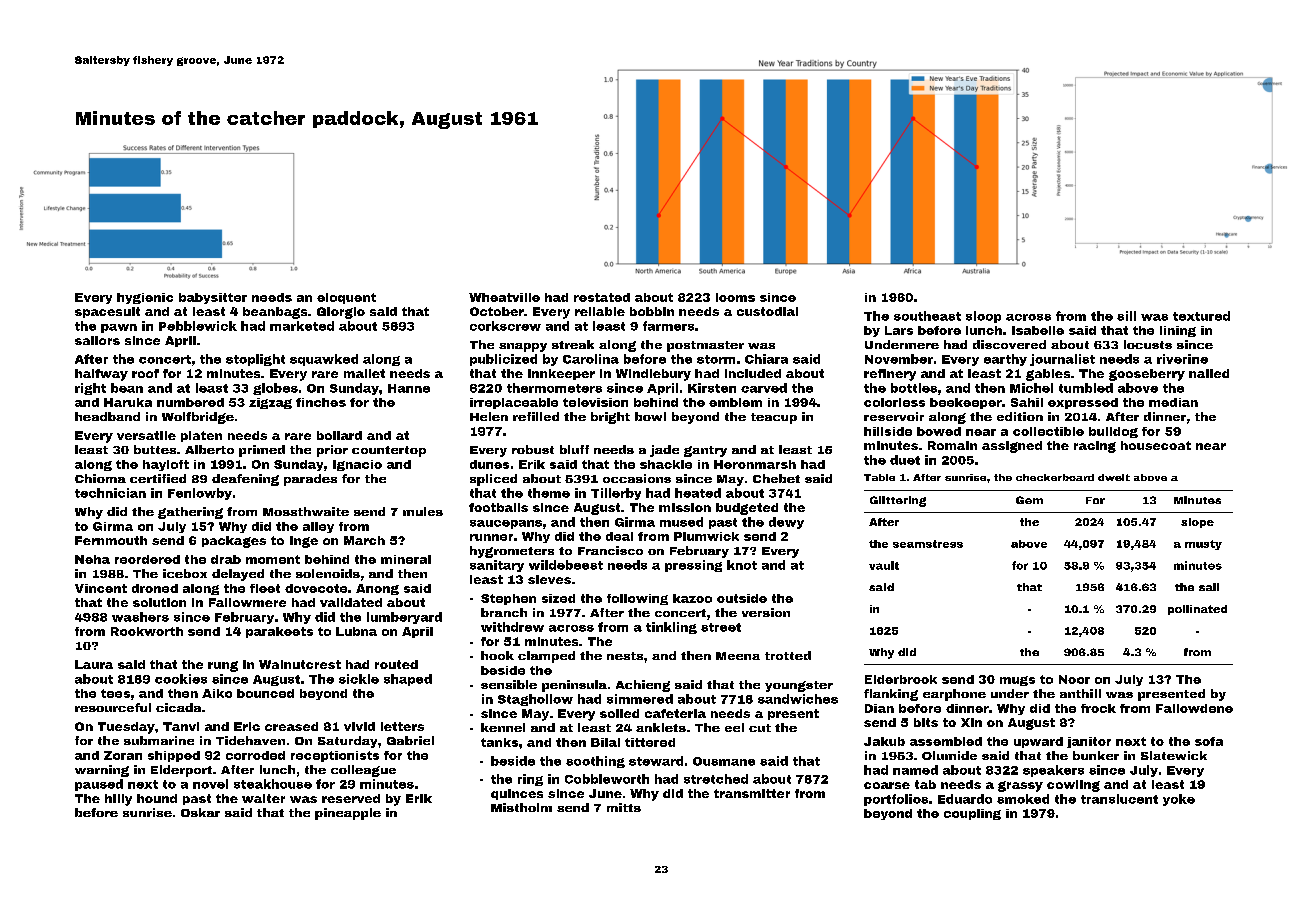  I want to click on eloquent, so click(346, 298).
